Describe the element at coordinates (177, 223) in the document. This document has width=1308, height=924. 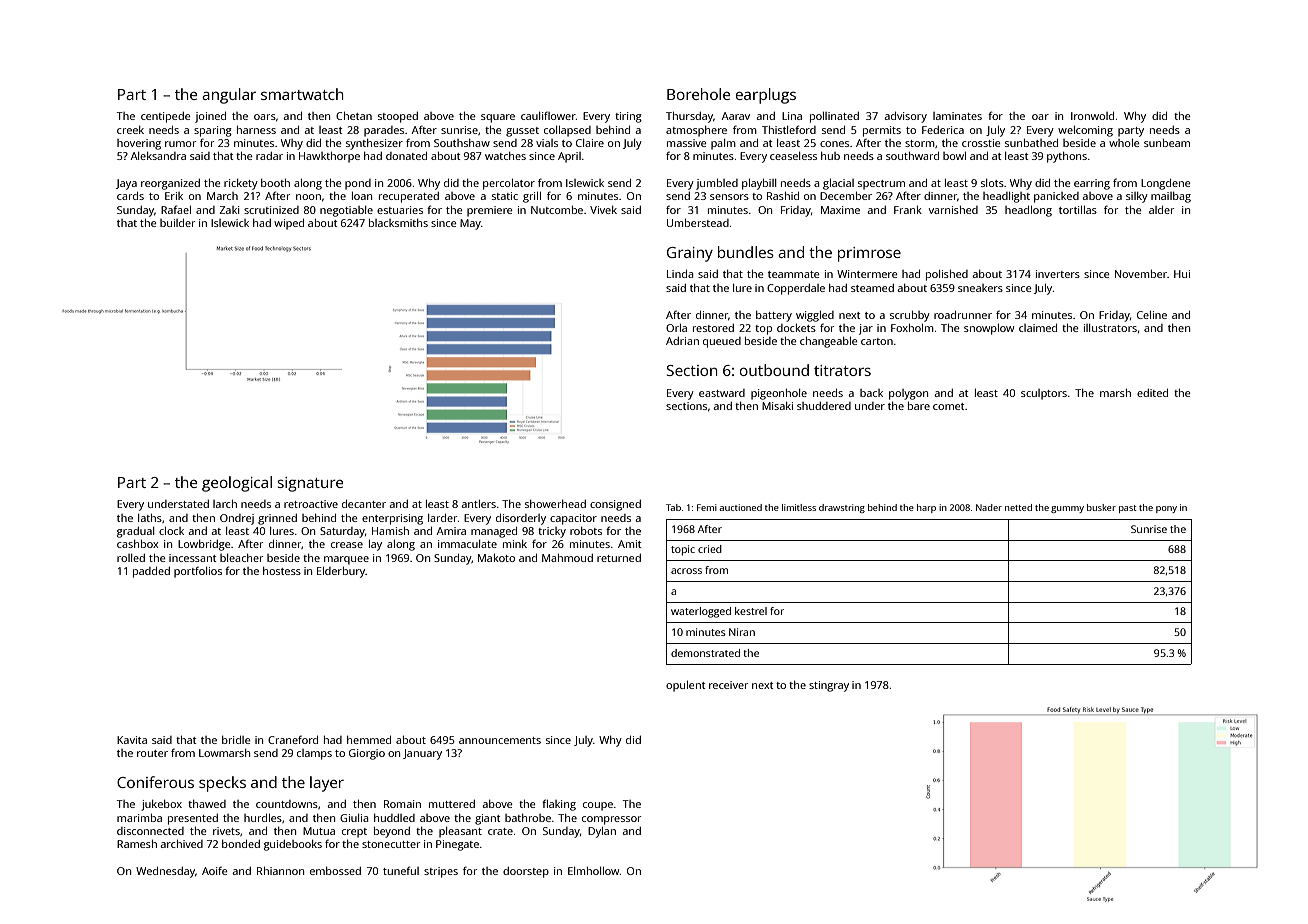
I see `builder` at that location.
